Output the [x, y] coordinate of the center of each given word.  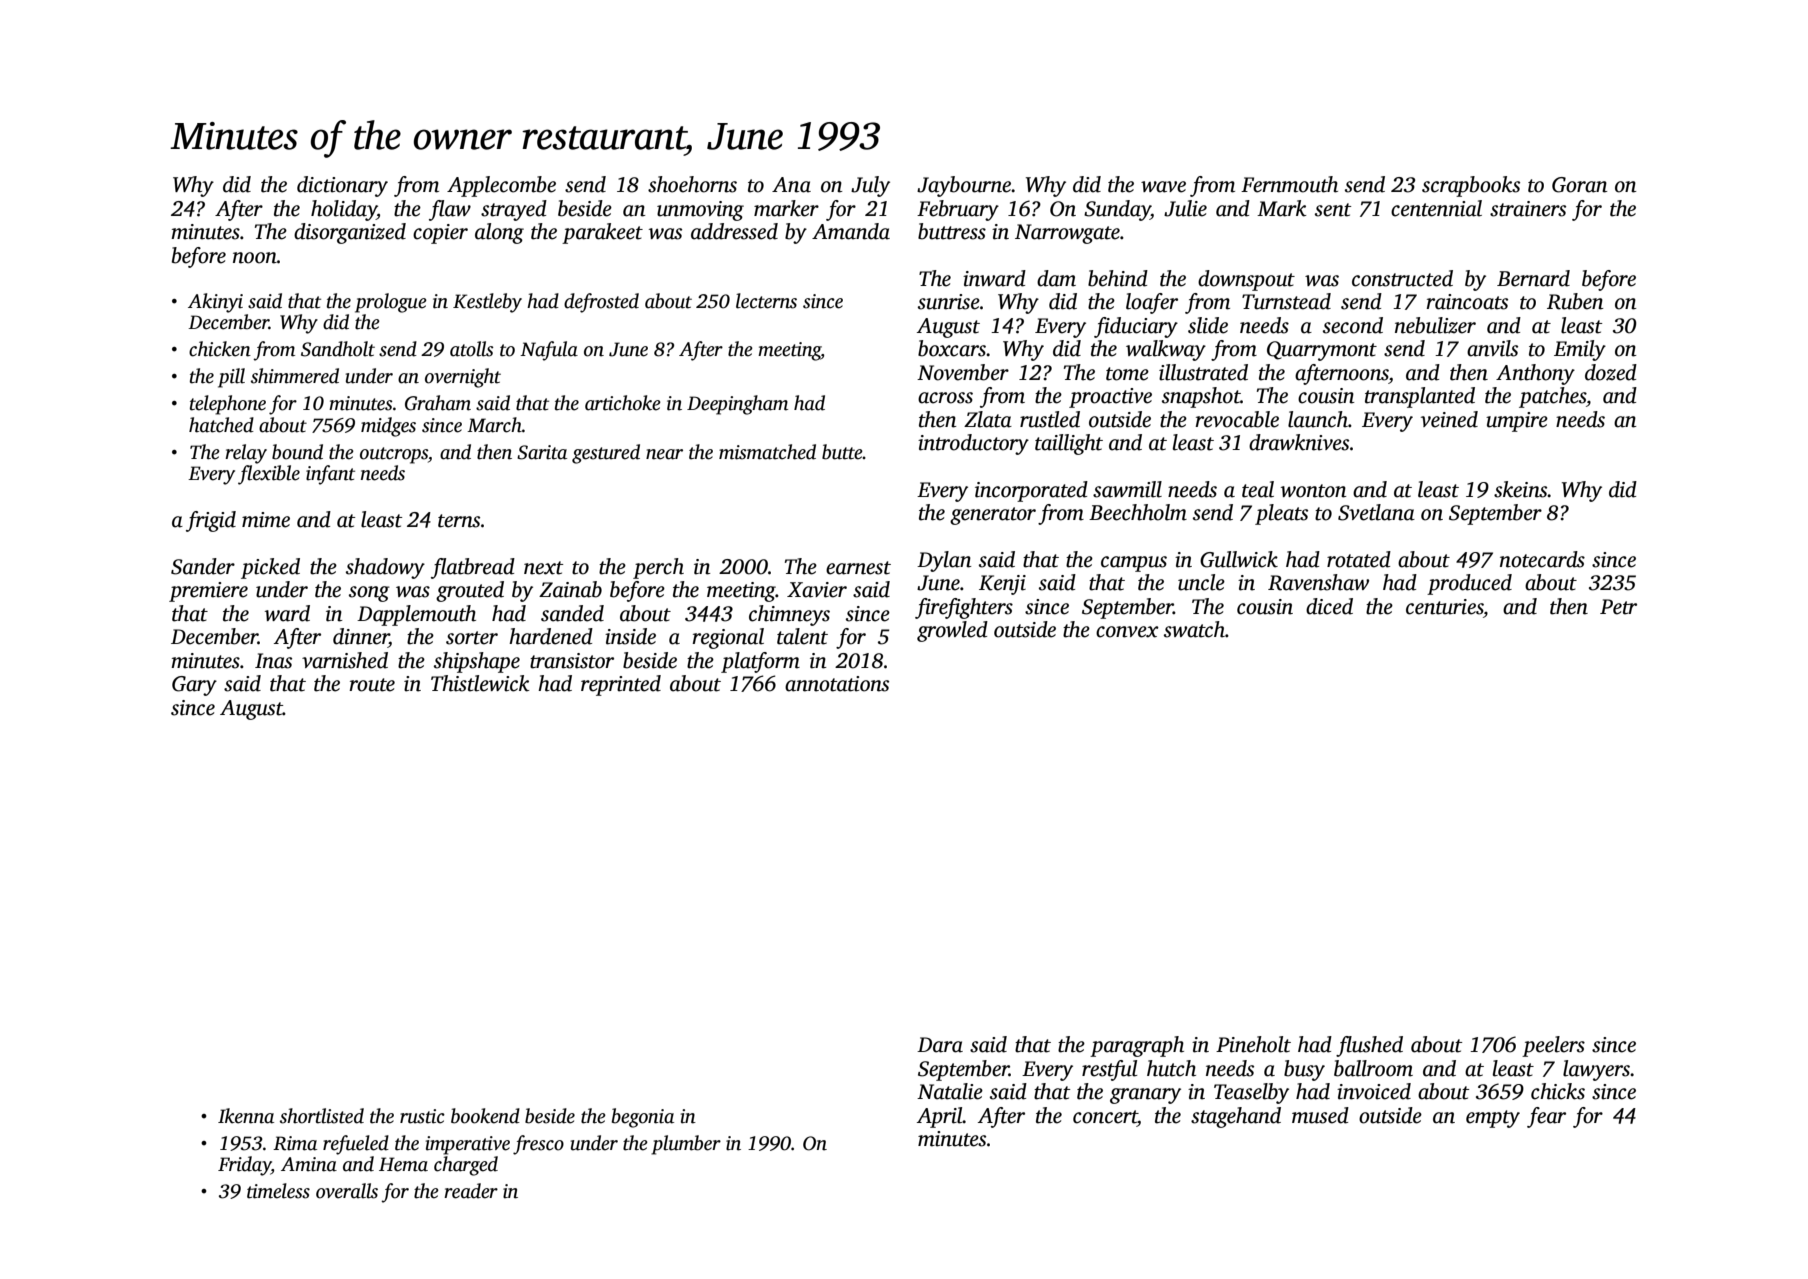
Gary [194, 686]
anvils [1492, 348]
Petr [1618, 607]
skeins [1521, 489]
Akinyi [215, 303]
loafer [1152, 303]
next [543, 568]
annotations [837, 684]
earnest [858, 568]
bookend [485, 1116]
